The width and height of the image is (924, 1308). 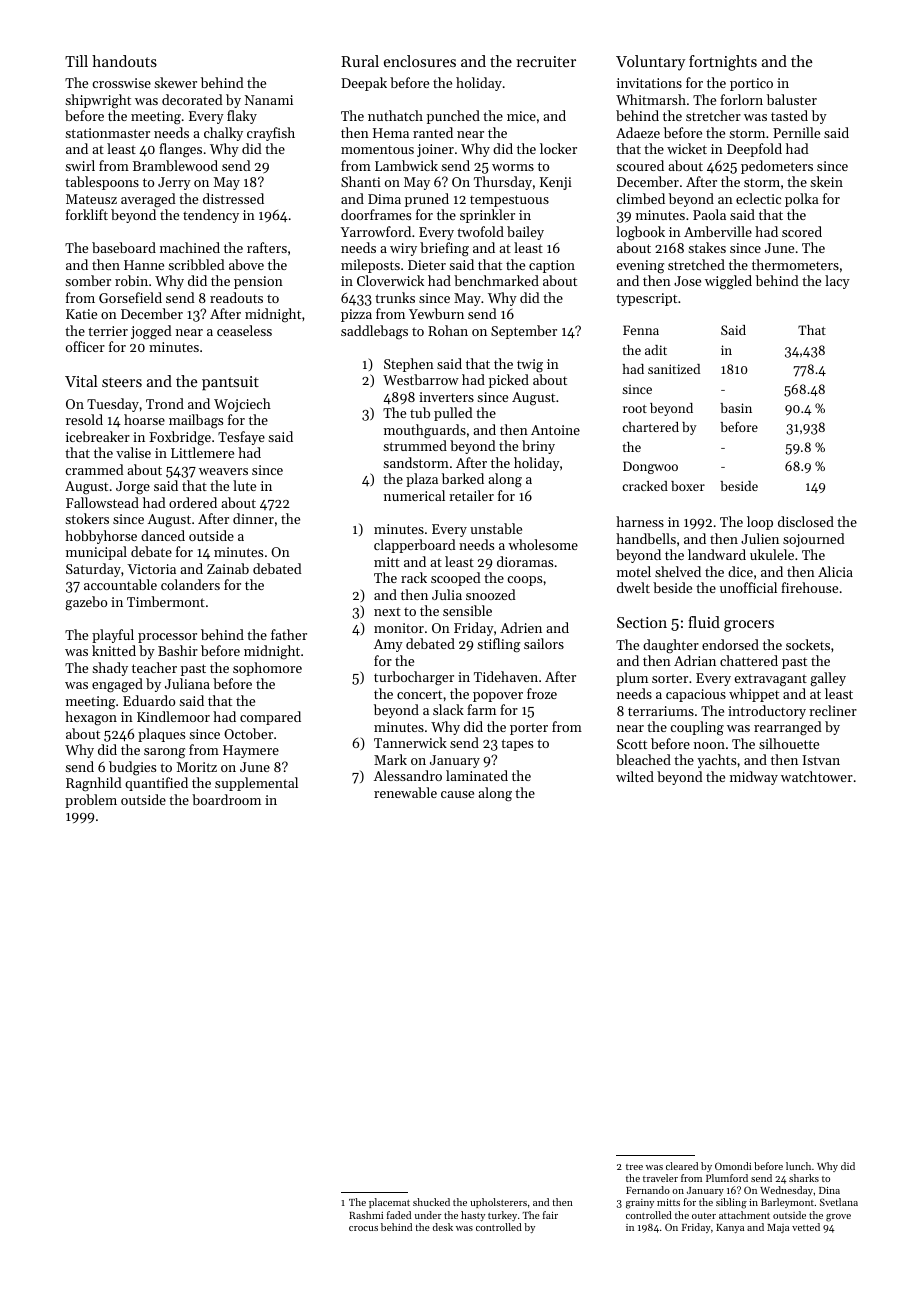 What do you see at coordinates (448, 330) in the image?
I see `Rohan` at bounding box center [448, 330].
